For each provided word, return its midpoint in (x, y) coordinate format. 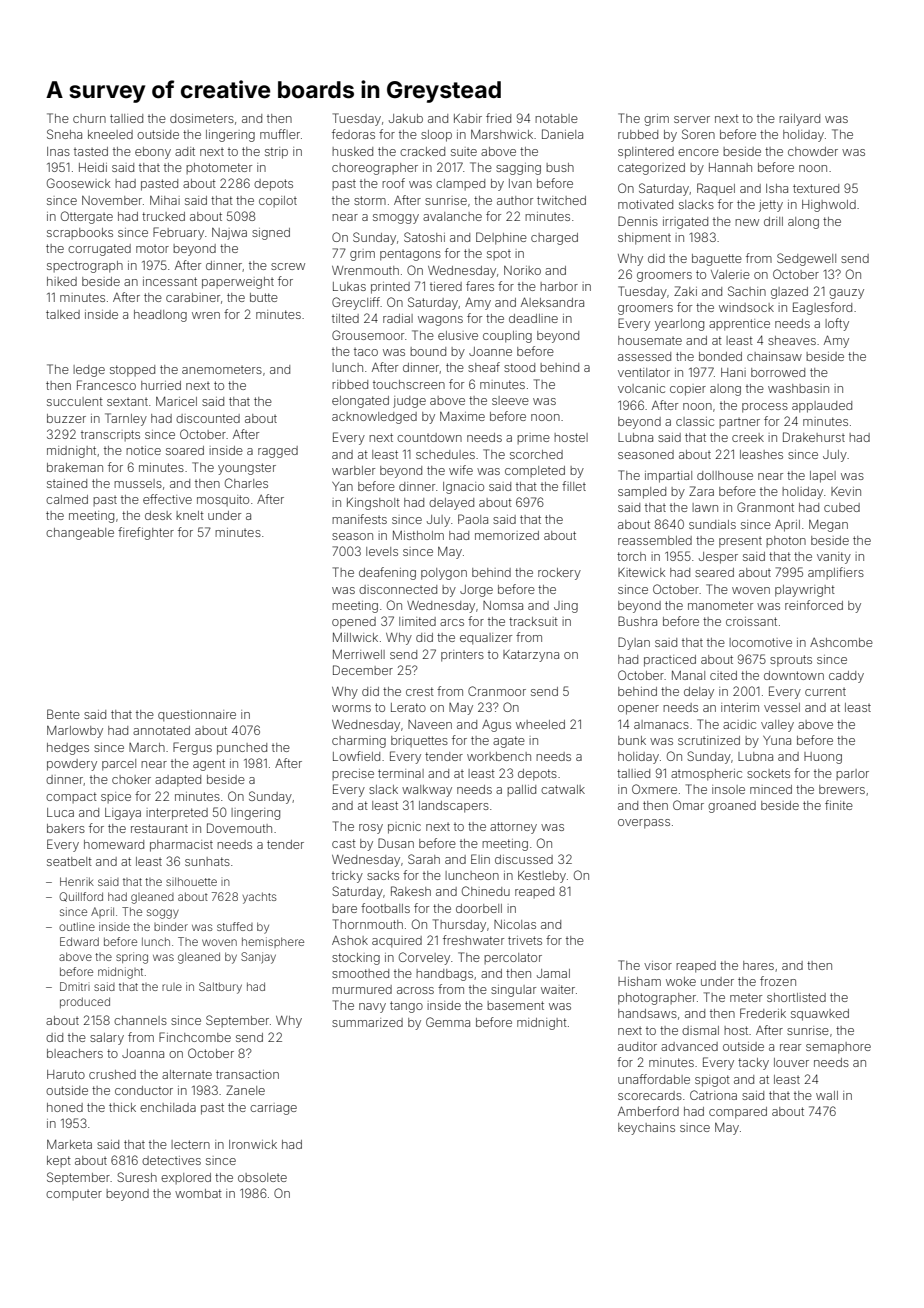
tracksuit (533, 621)
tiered (446, 286)
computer (74, 1195)
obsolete (262, 1177)
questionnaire (197, 716)
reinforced (814, 605)
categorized (651, 169)
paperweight (238, 283)
